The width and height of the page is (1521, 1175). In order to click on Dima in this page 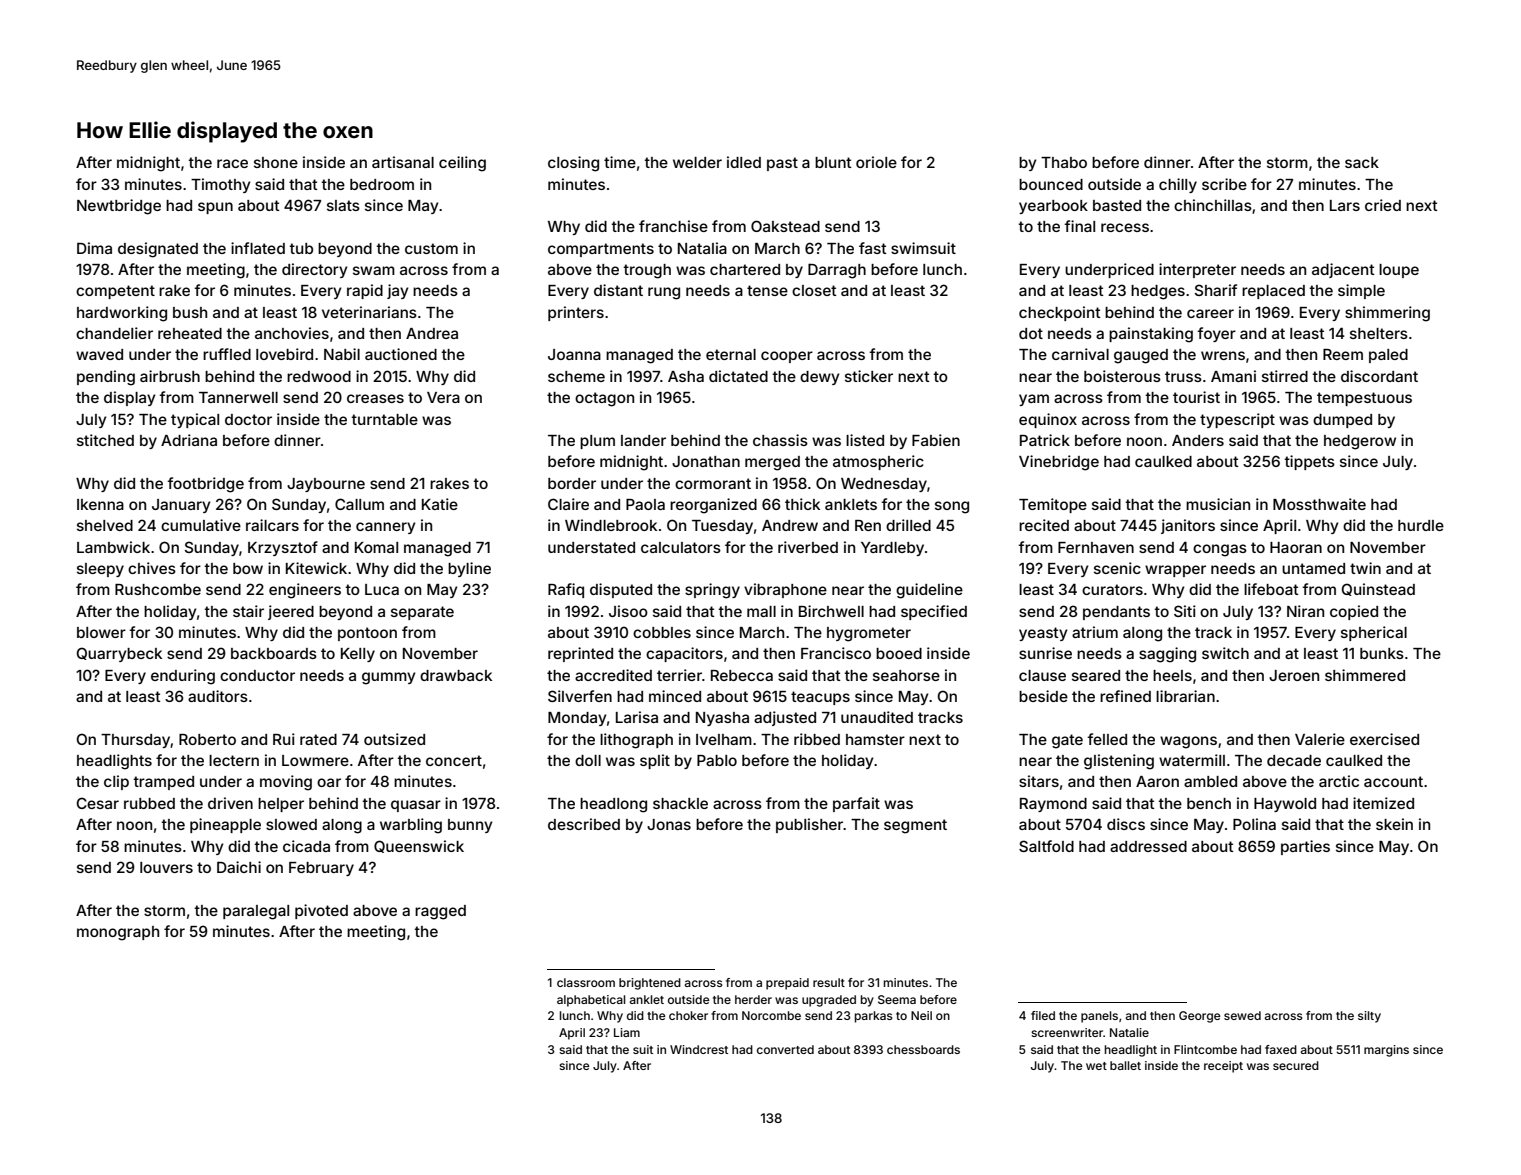, I will do `click(94, 248)`.
